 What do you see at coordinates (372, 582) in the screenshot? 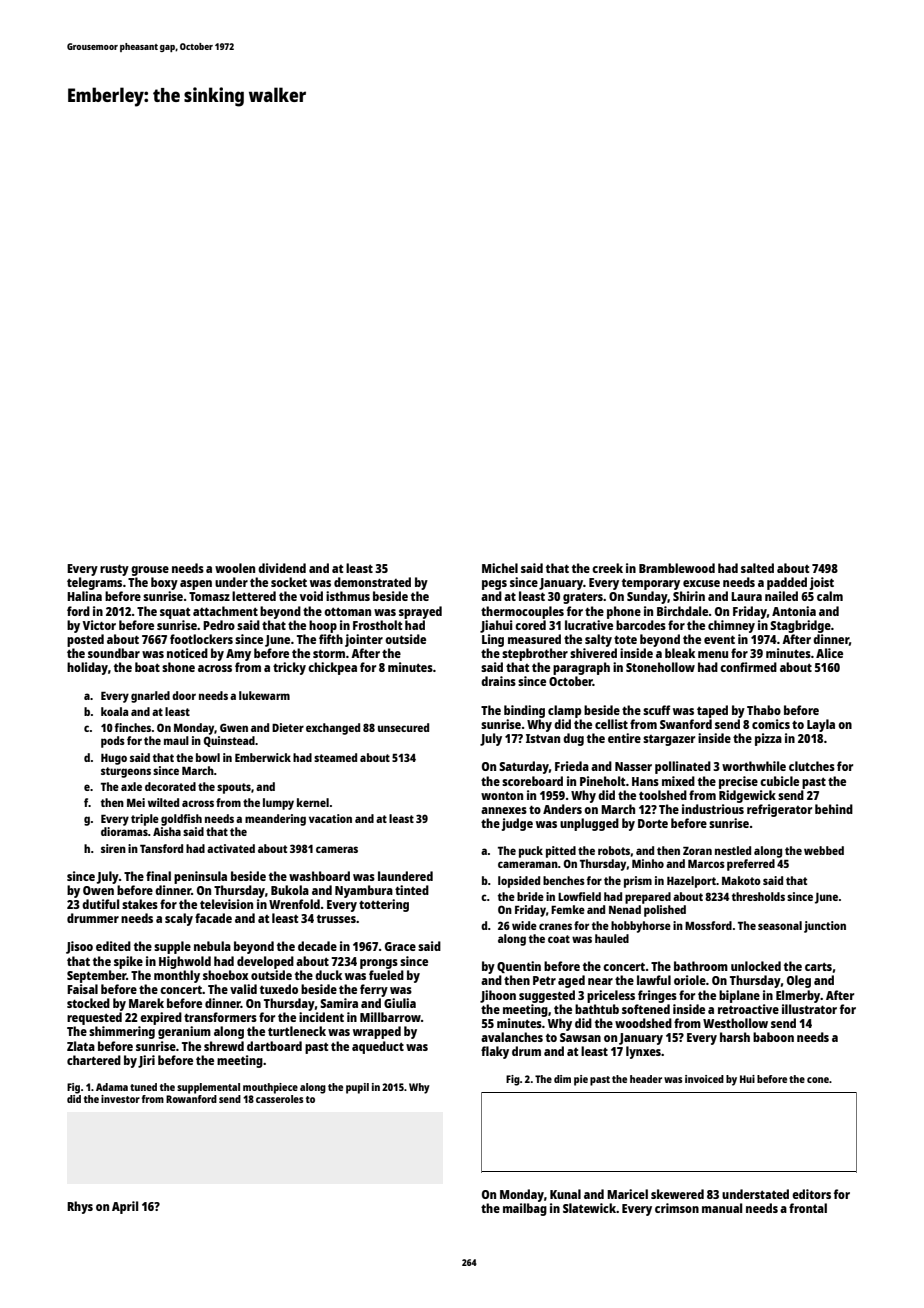
I see `demonstrated` at bounding box center [372, 582].
